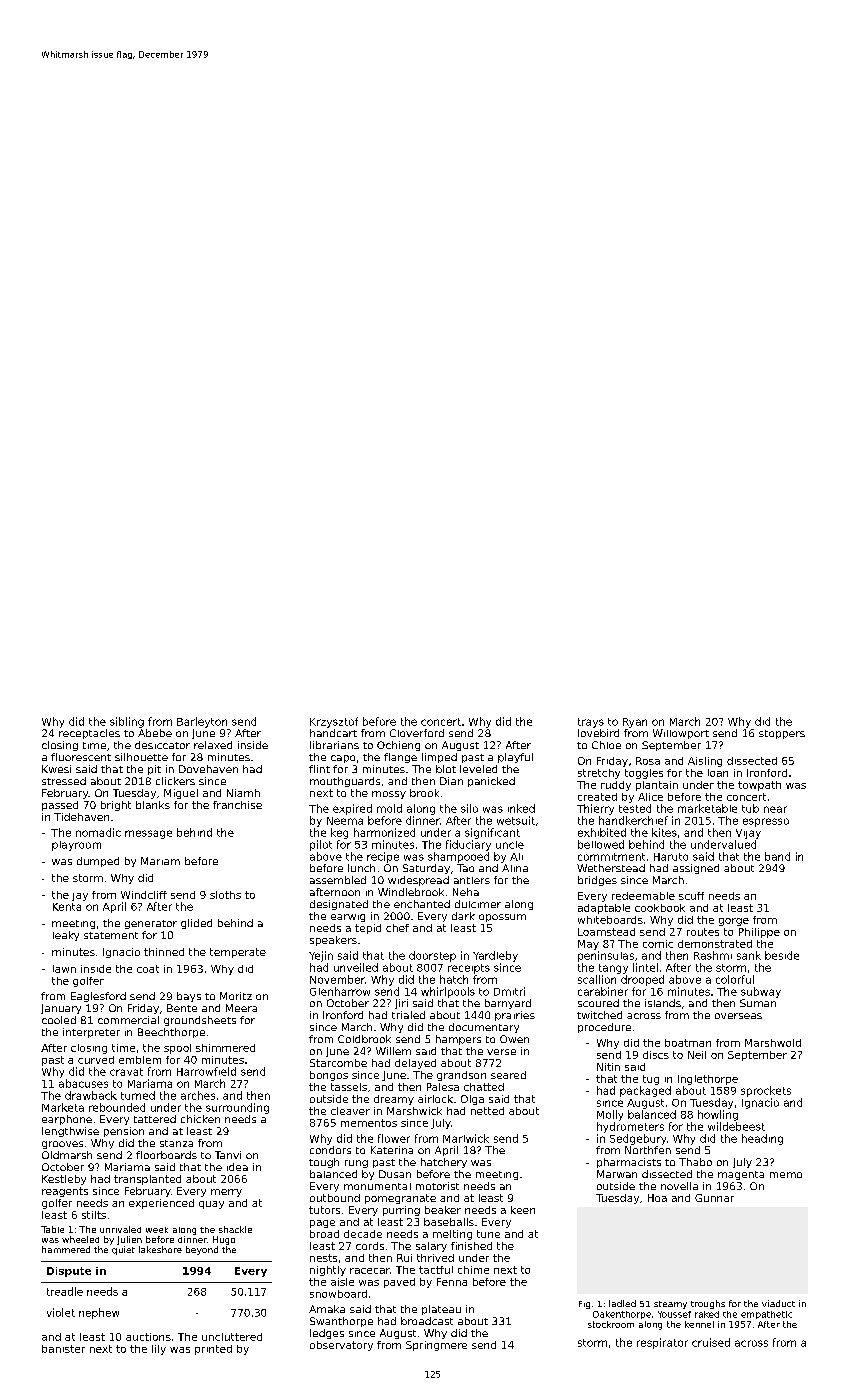 The width and height of the document is (849, 1400). Describe the element at coordinates (463, 916) in the document. I see `dark` at that location.
